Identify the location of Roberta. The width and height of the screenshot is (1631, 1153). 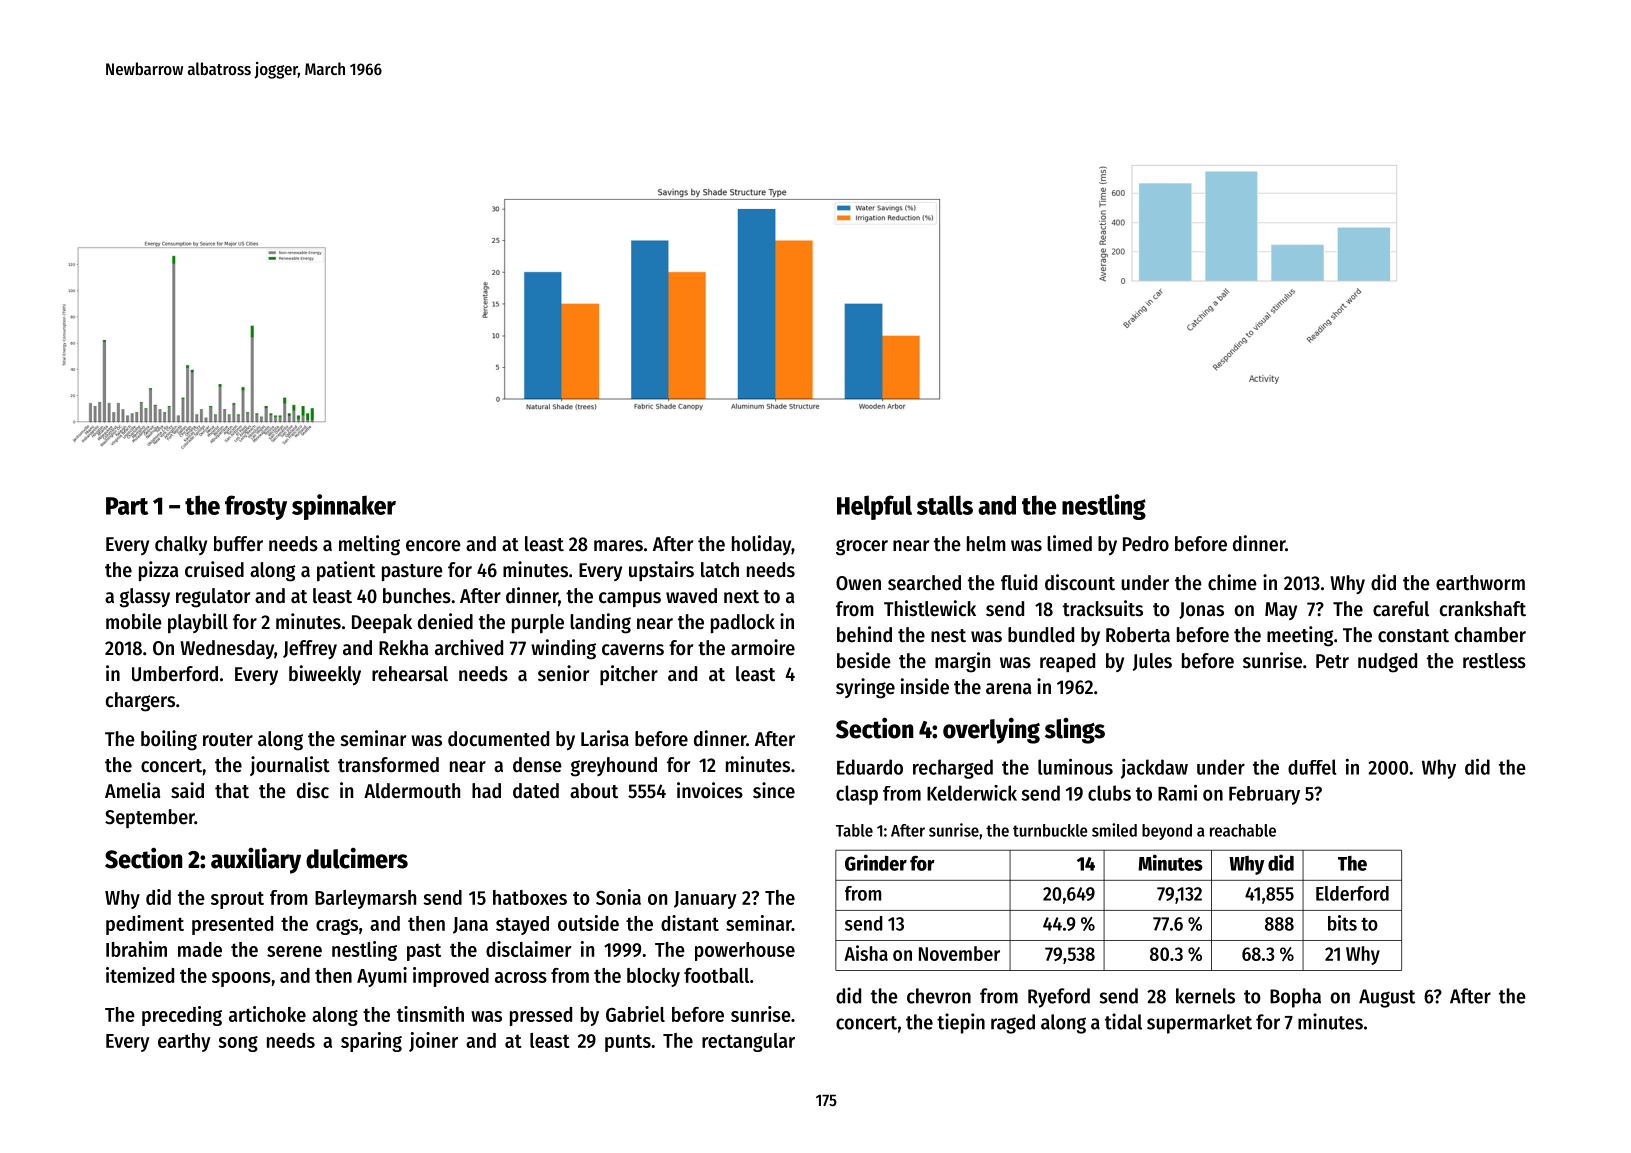
(1138, 635).
